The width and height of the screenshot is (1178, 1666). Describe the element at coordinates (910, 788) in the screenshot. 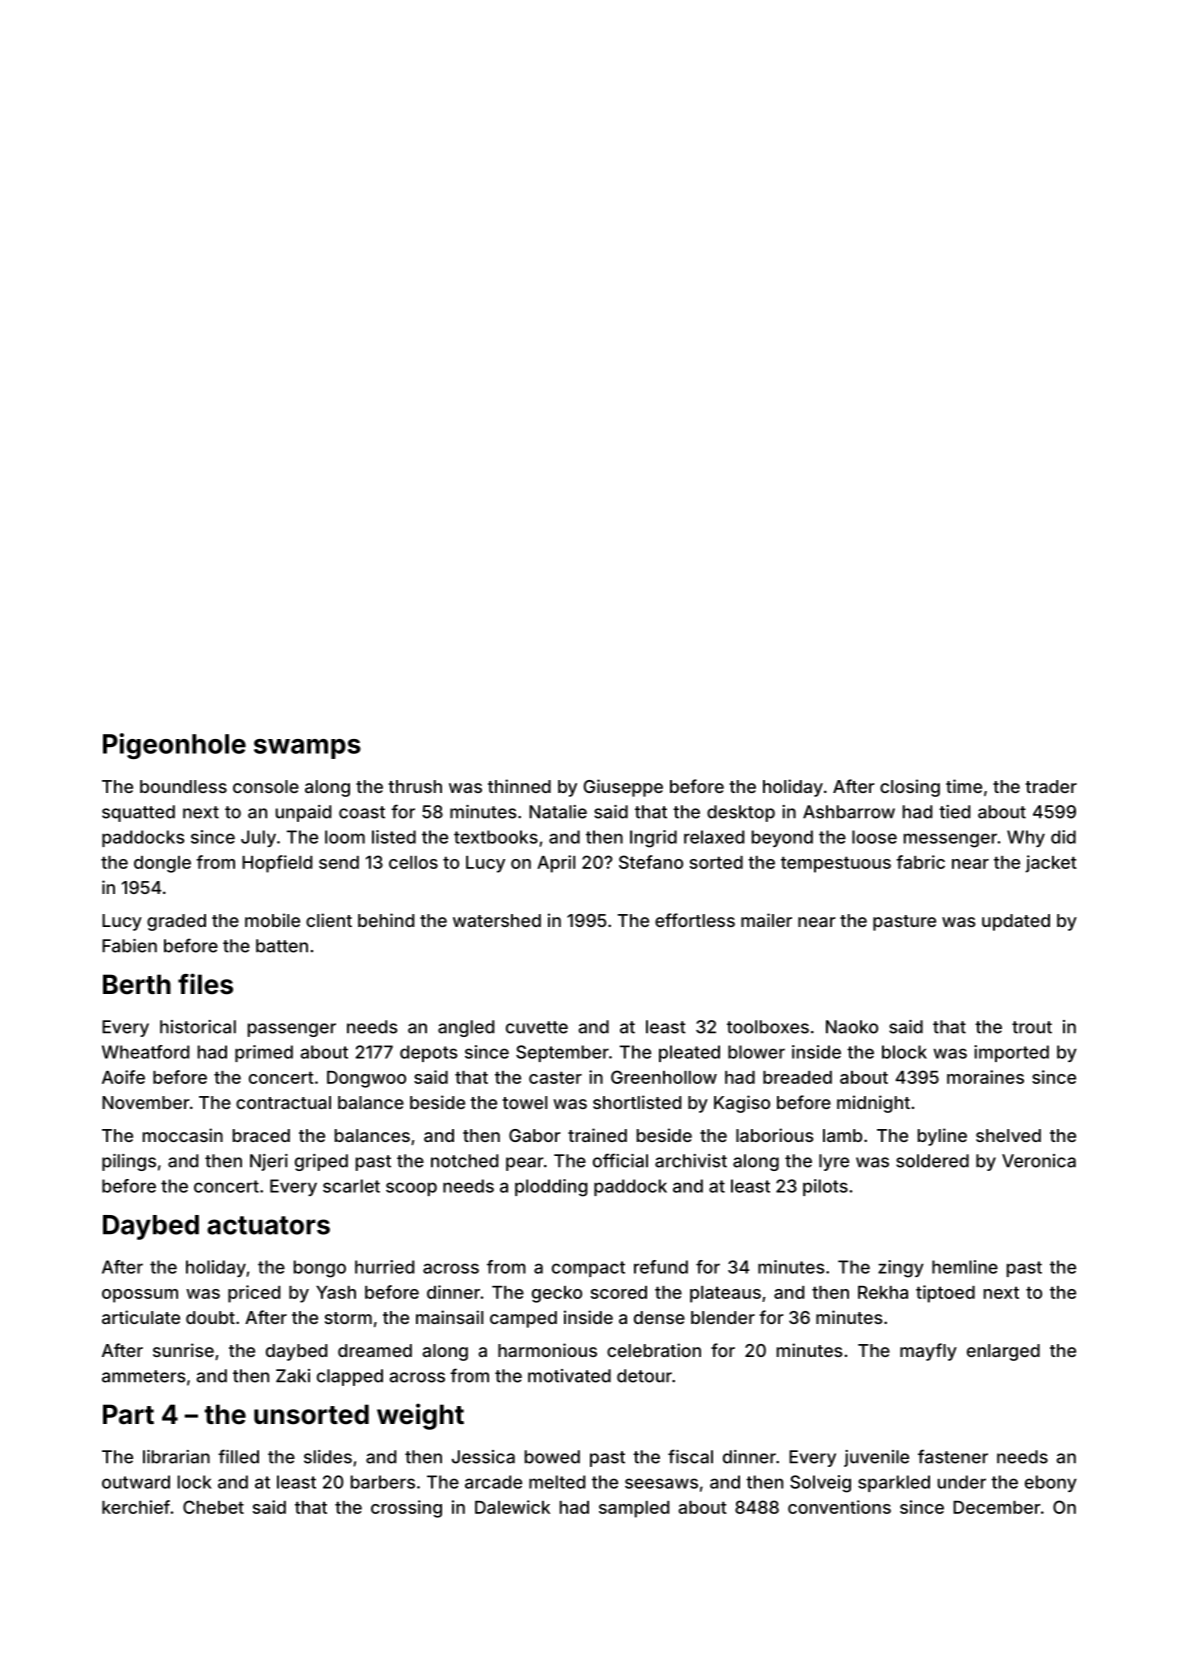

I see `closing` at that location.
